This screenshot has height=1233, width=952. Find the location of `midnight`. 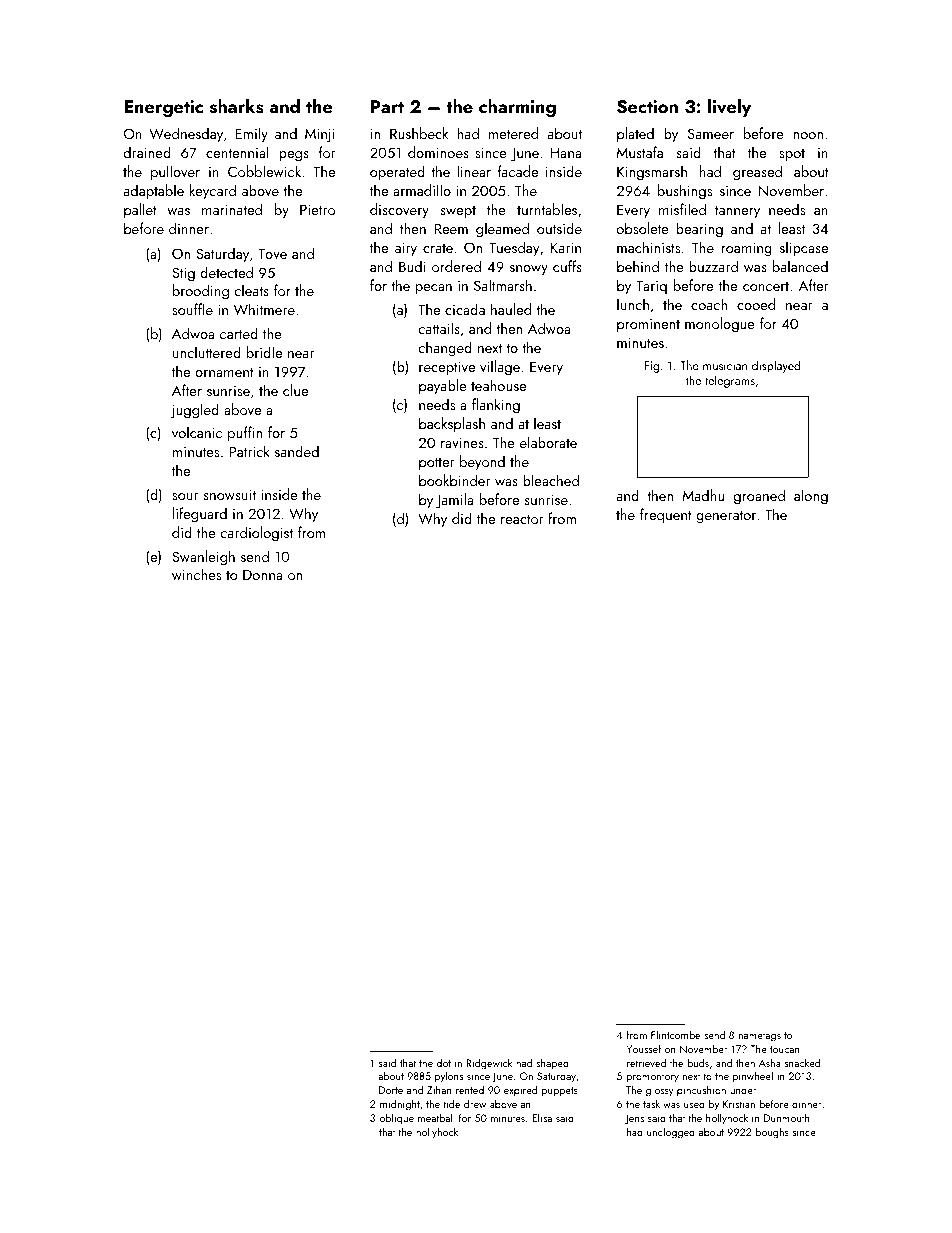

midnight is located at coordinates (400, 1105).
